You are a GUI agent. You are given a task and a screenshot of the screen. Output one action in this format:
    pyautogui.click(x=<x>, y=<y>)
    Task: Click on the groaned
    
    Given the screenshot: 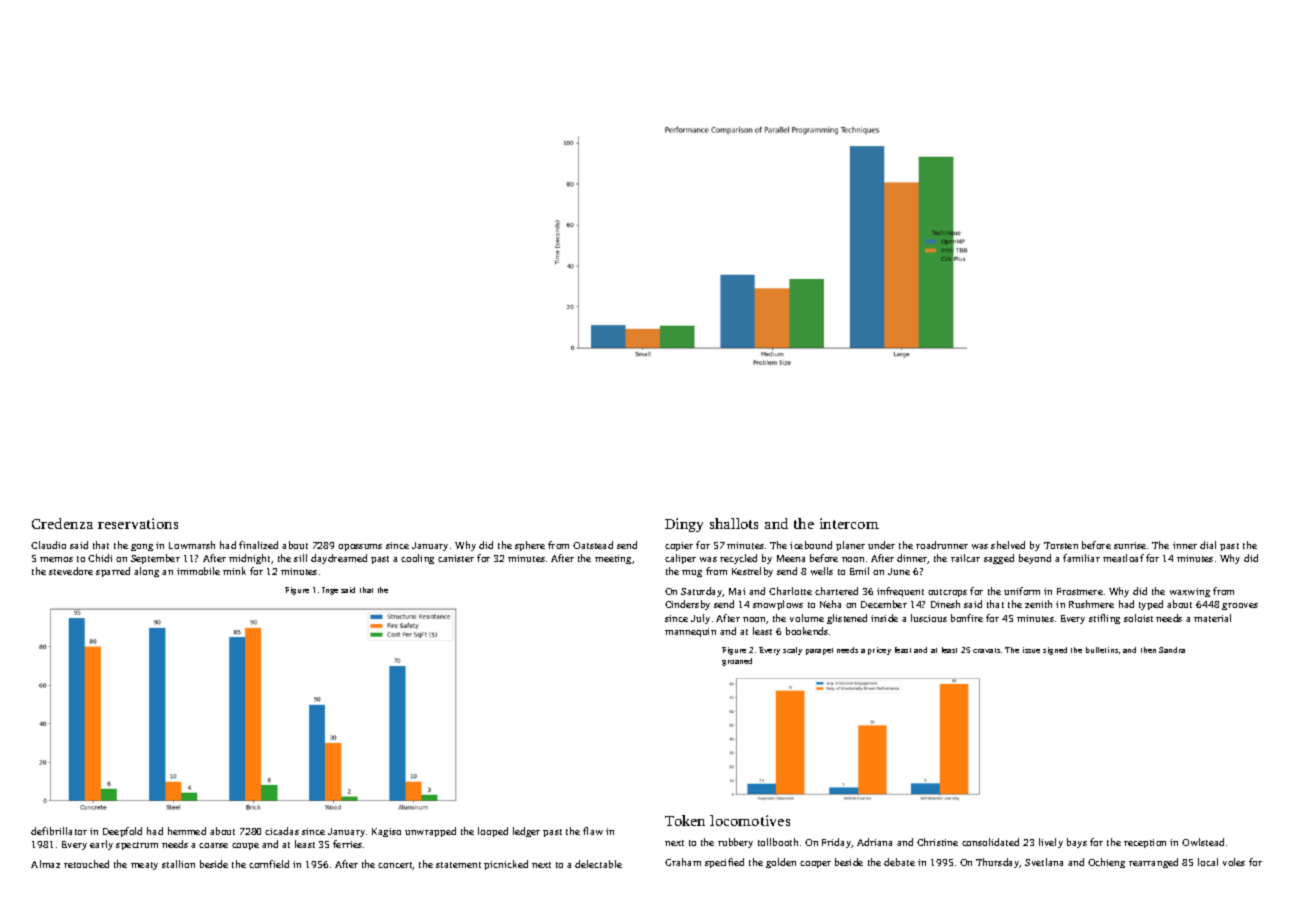 What is the action you would take?
    pyautogui.click(x=737, y=662)
